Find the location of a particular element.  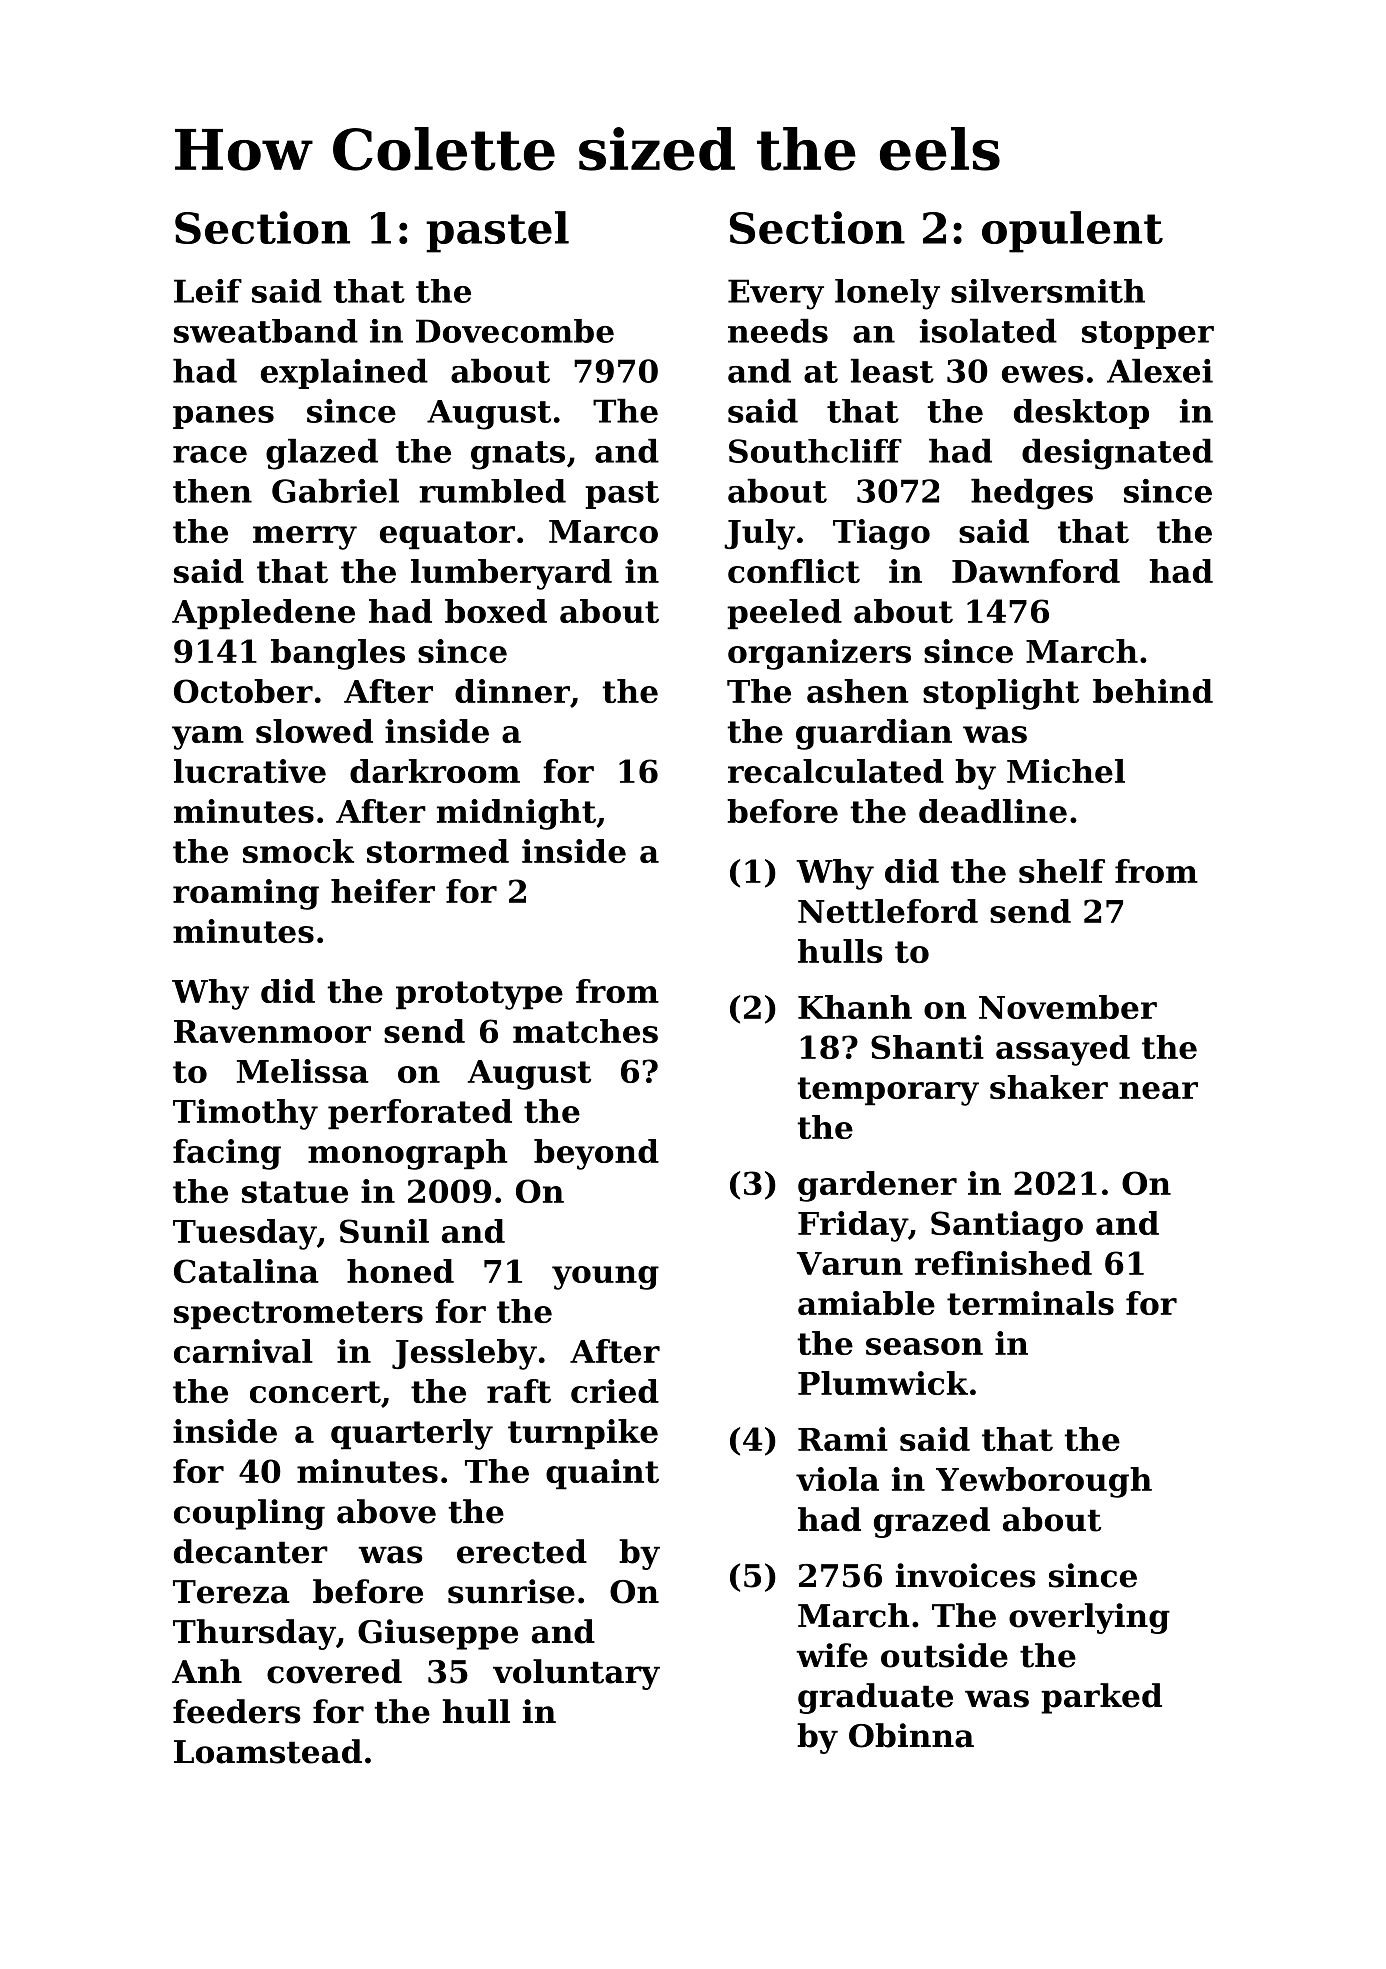

near is located at coordinates (1158, 1090).
